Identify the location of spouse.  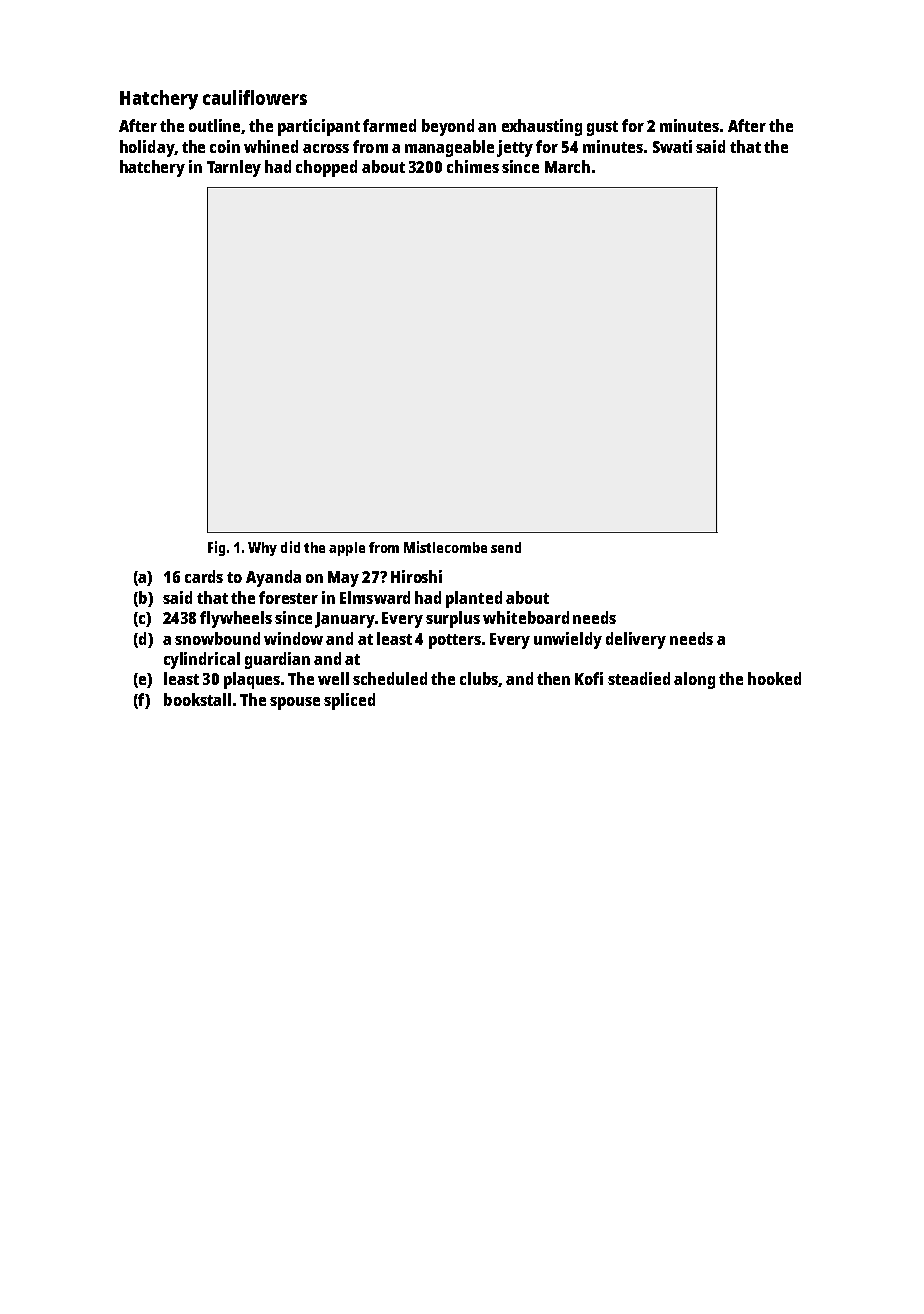
(295, 703).
